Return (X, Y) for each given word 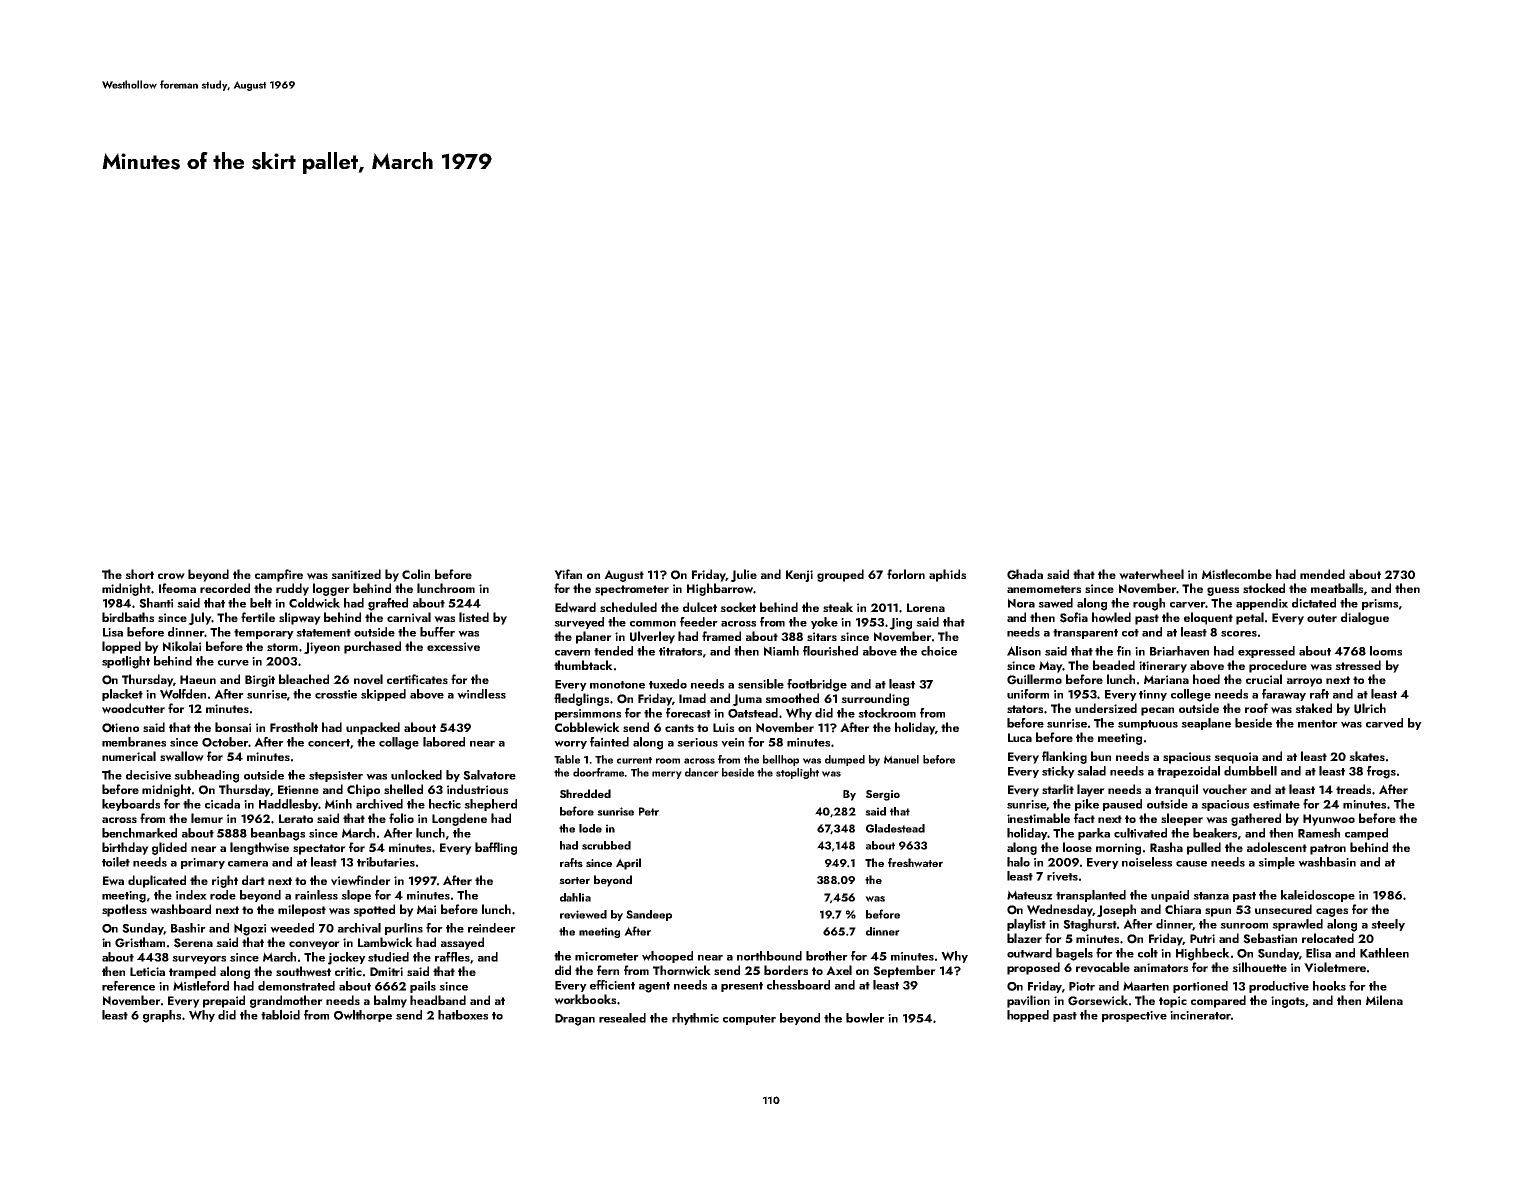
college (1191, 695)
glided (169, 848)
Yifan (568, 574)
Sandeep (649, 915)
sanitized (356, 574)
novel (368, 679)
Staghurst (1090, 925)
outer (1322, 618)
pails (423, 987)
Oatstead (753, 713)
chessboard (798, 985)
